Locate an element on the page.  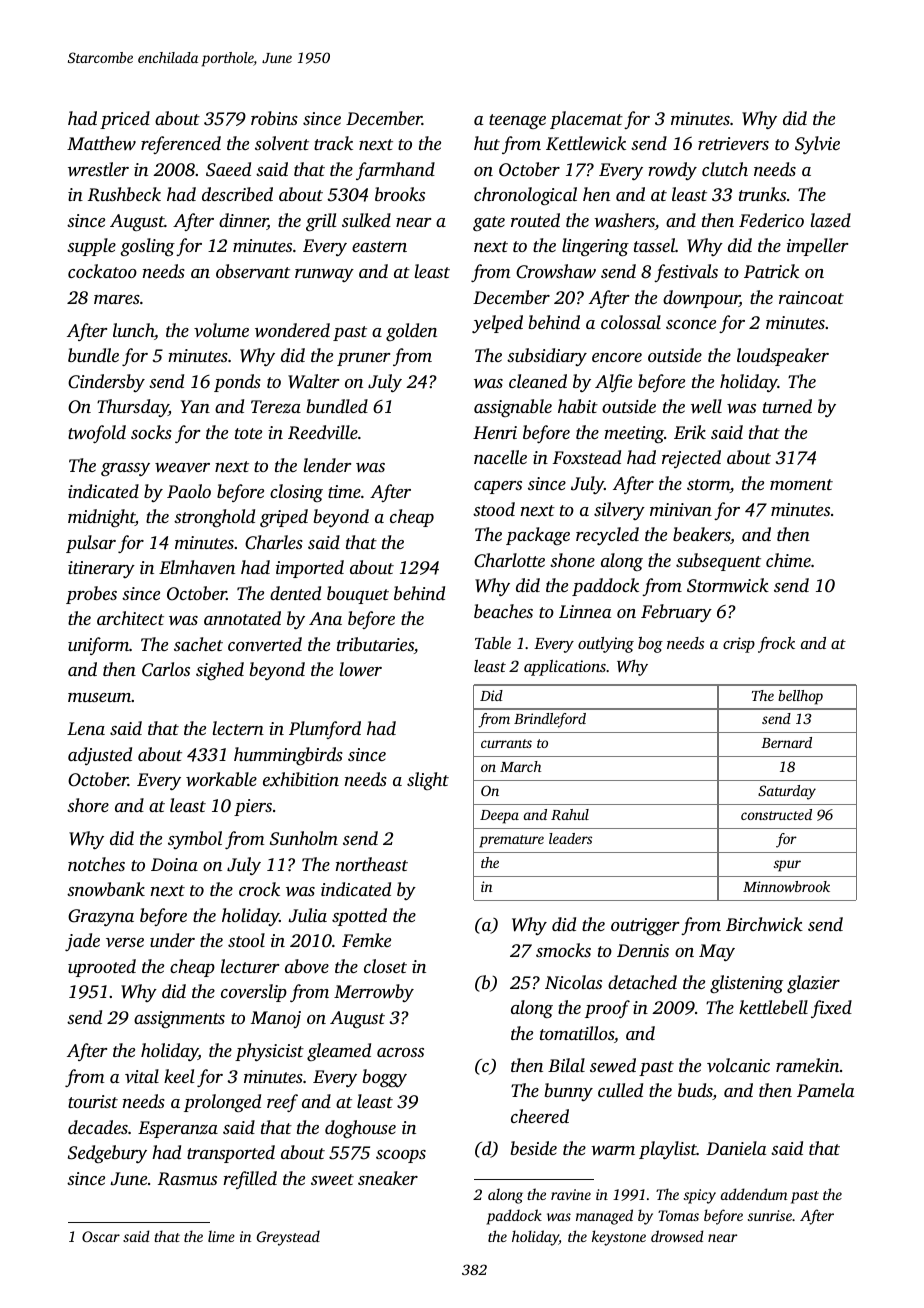
priced is located at coordinates (125, 120).
